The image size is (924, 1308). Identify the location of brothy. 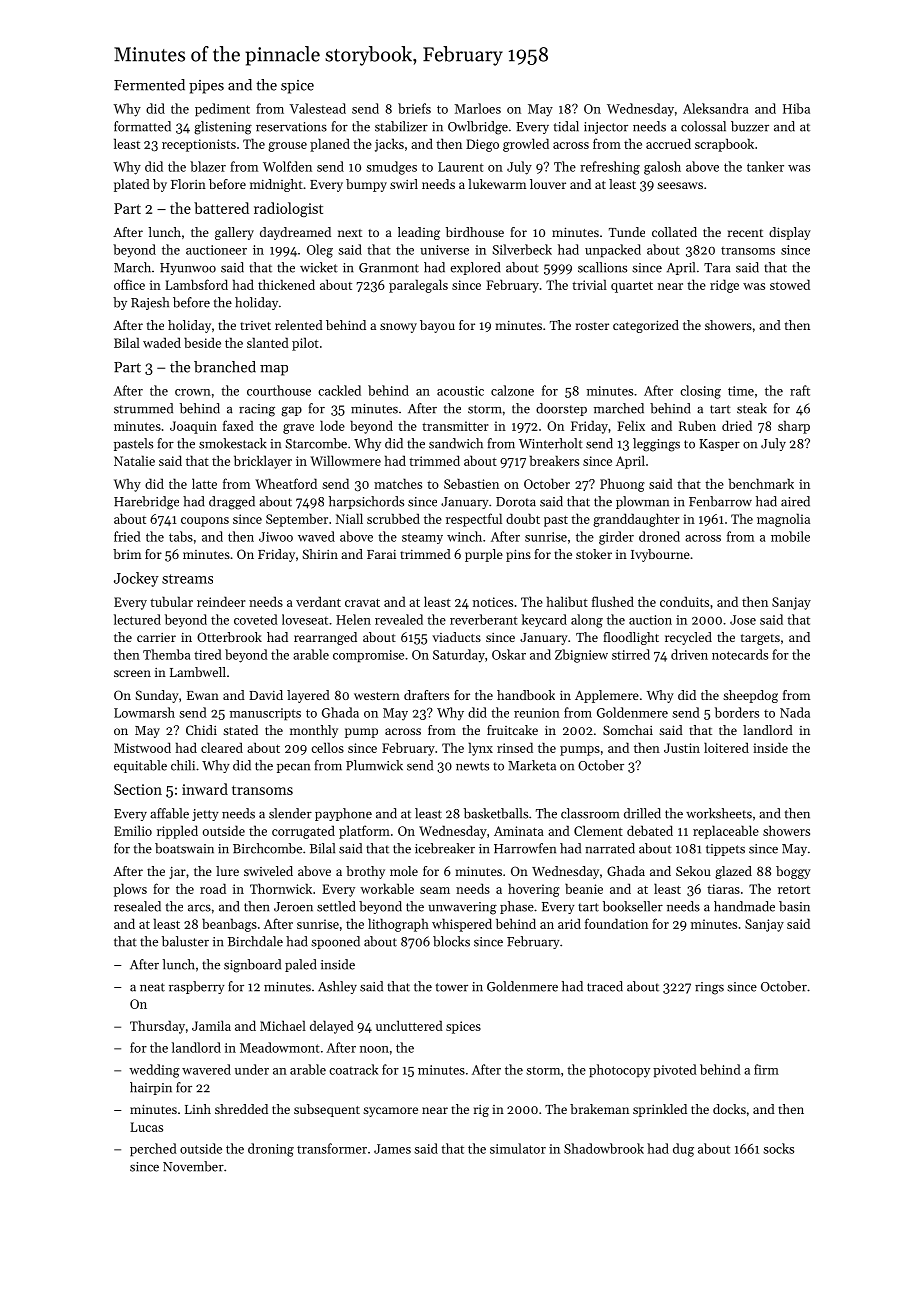
(365, 872).
